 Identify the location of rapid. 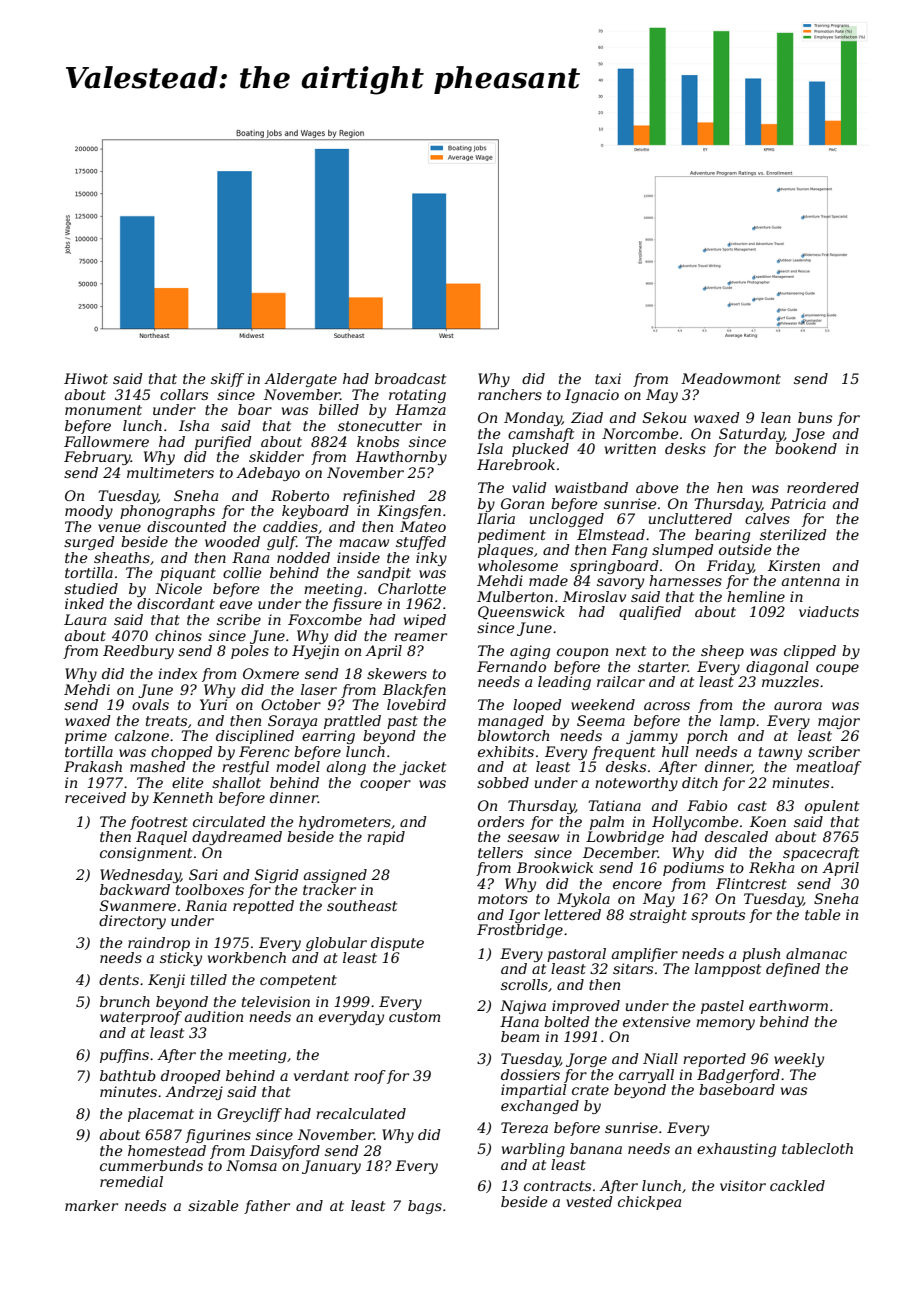
(386, 838).
